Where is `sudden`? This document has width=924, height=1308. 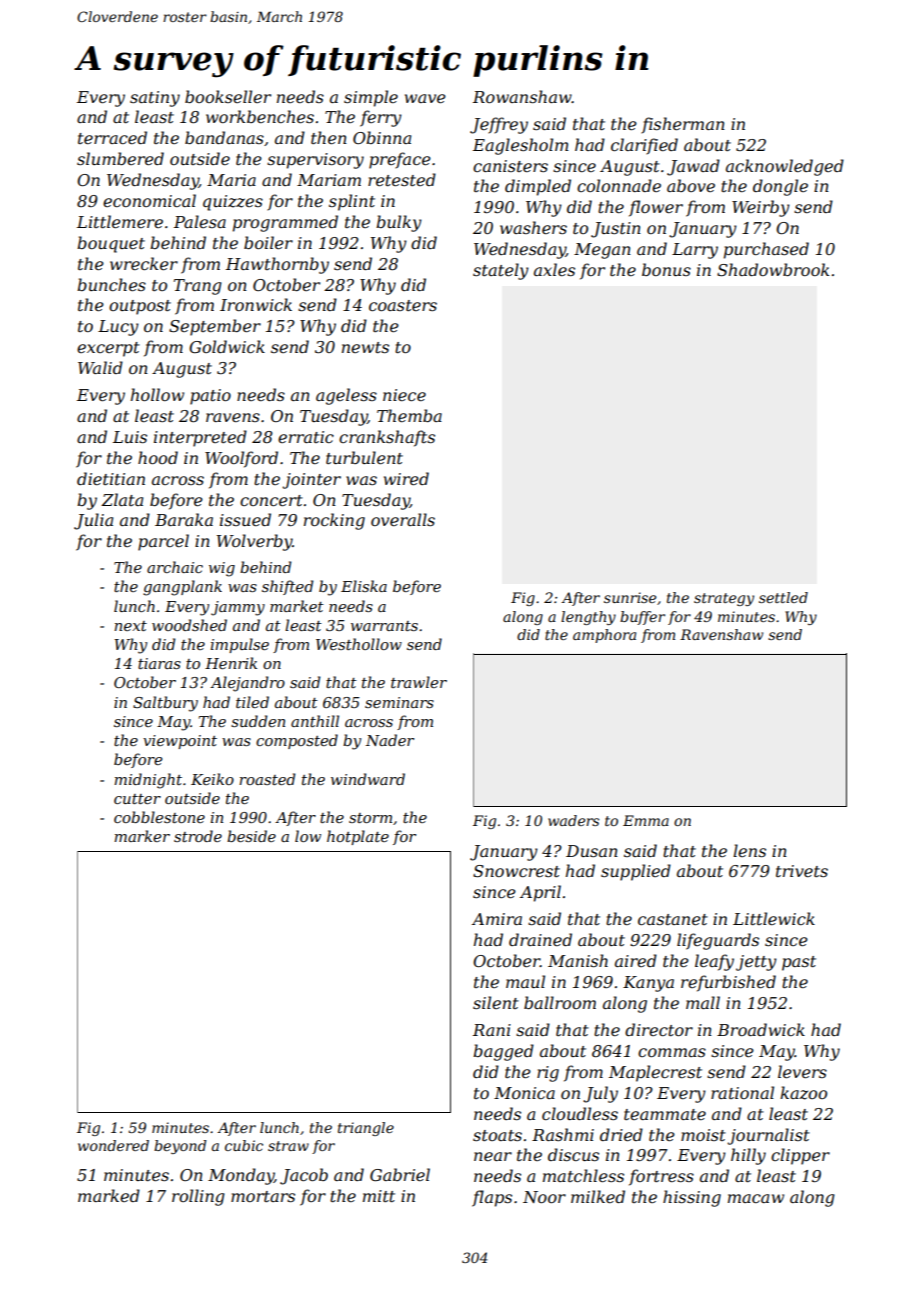 sudden is located at coordinates (258, 721).
